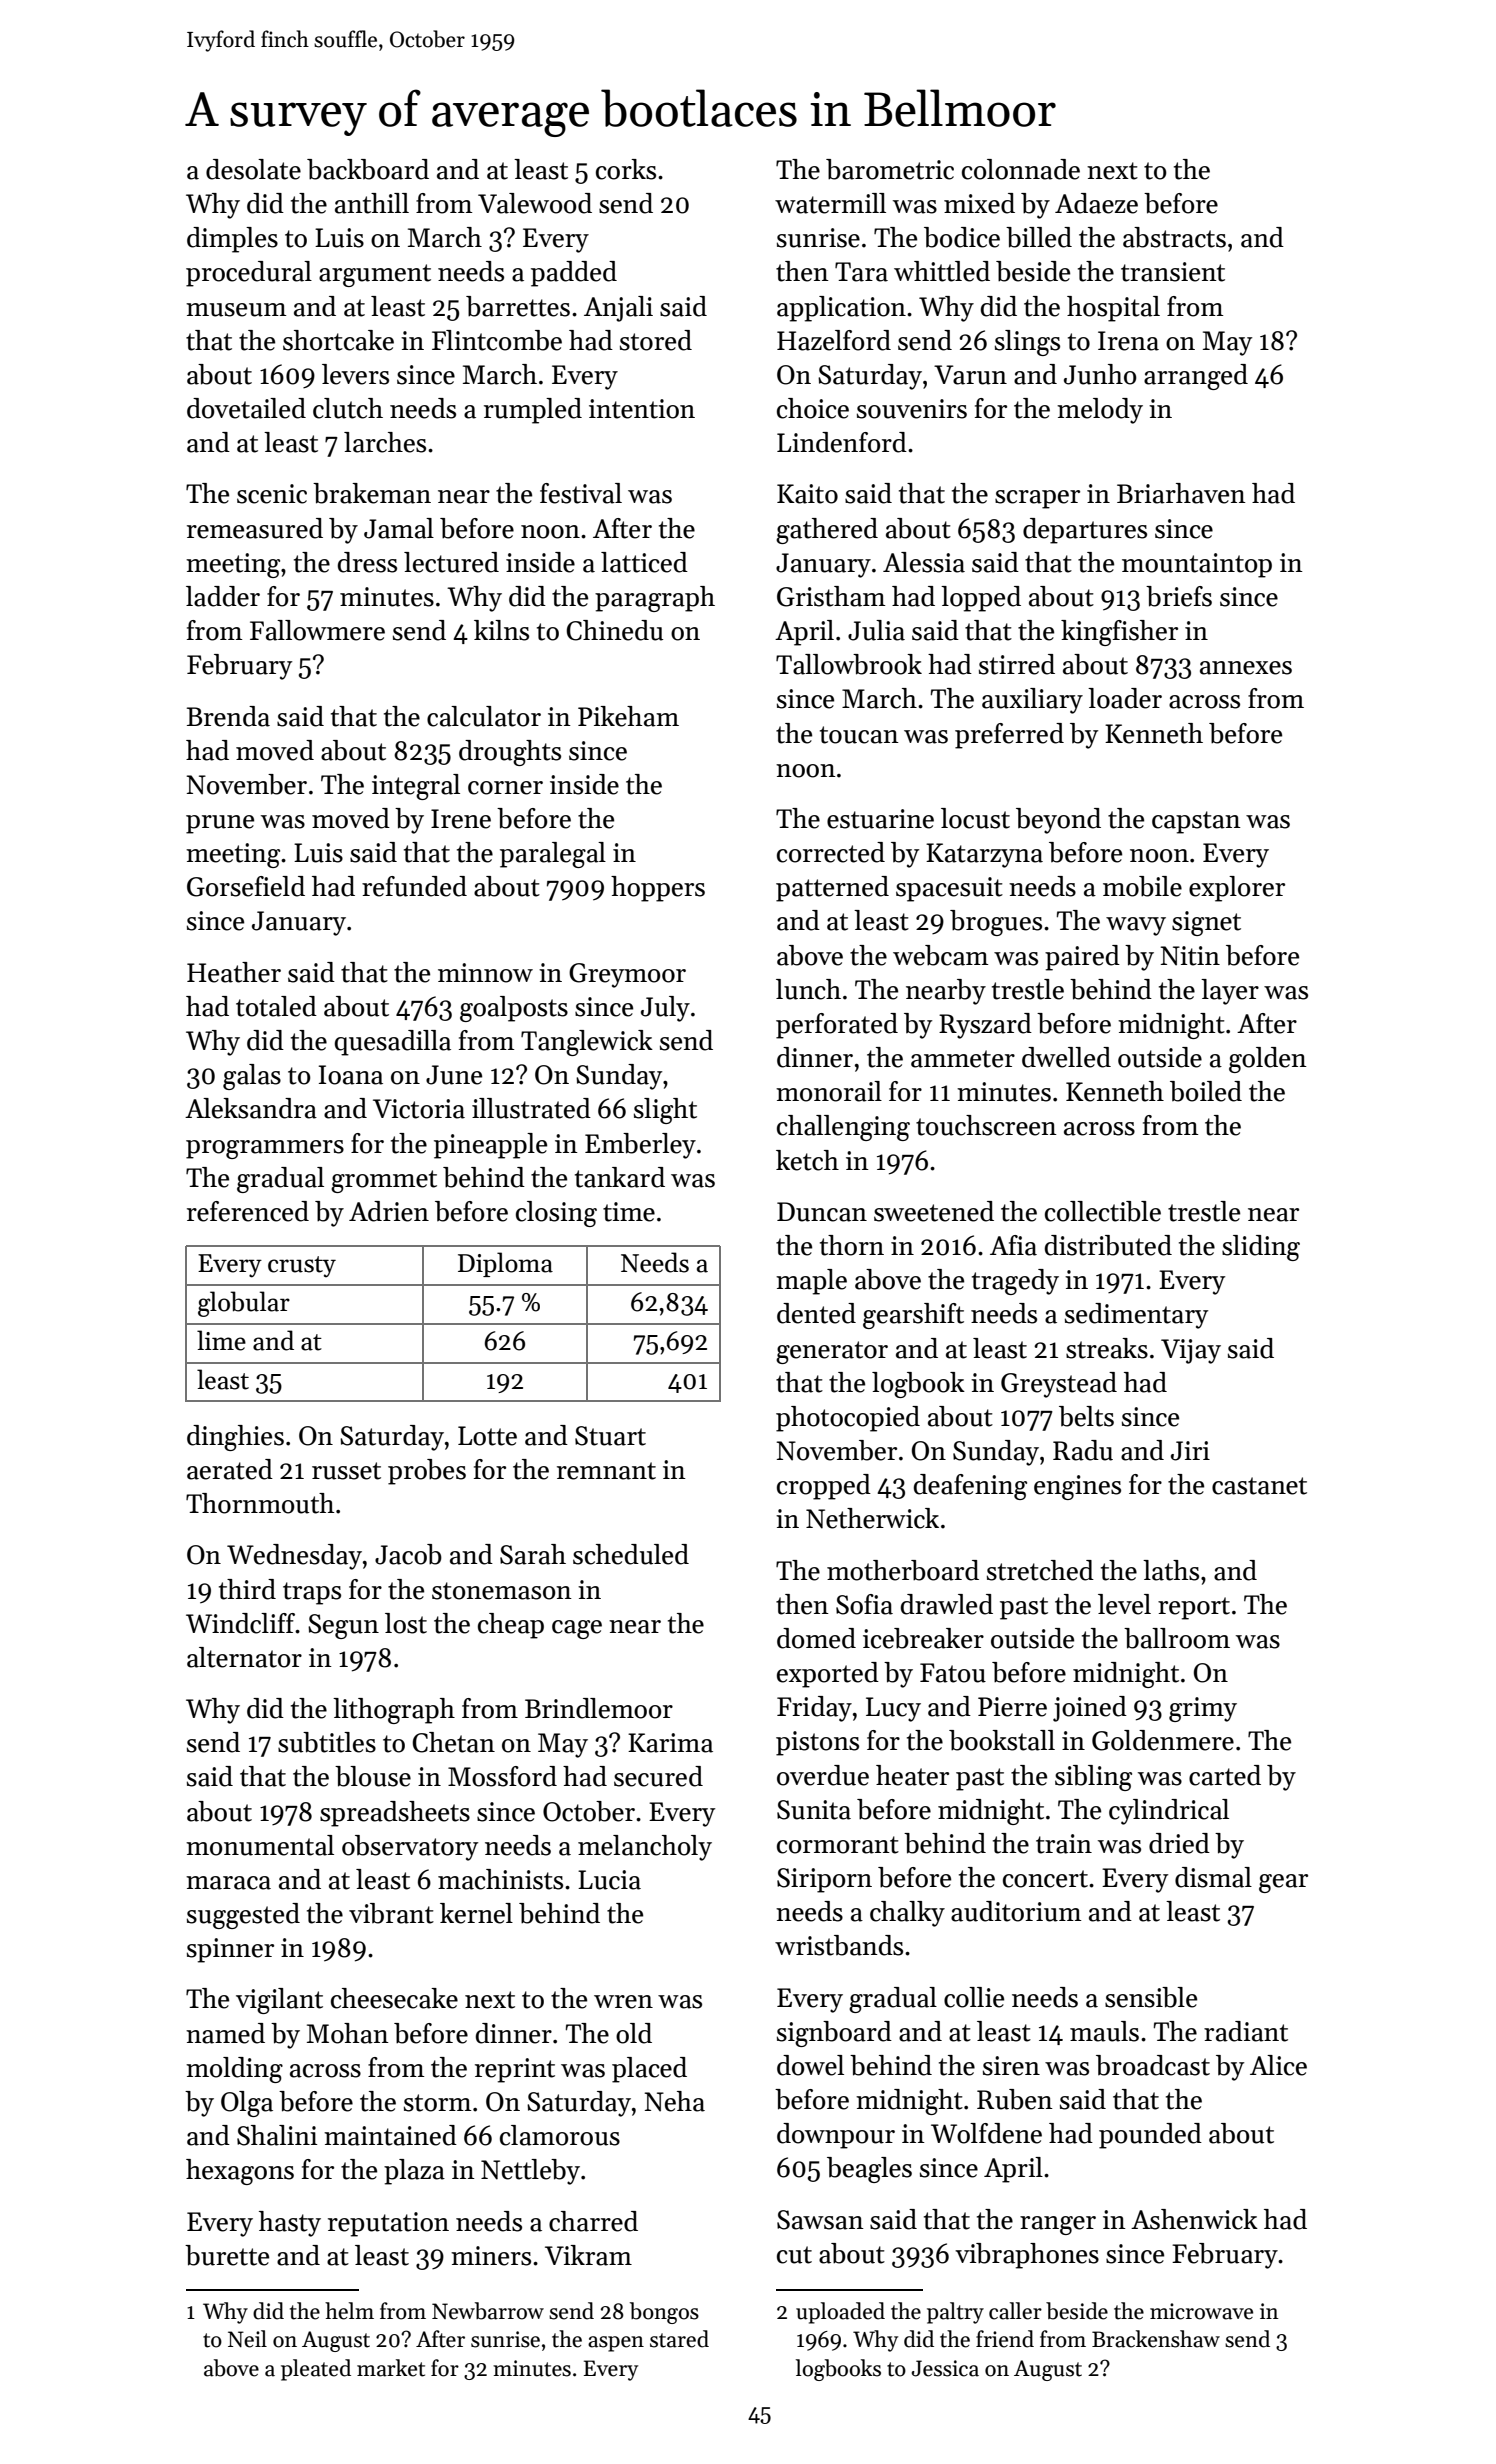 The width and height of the screenshot is (1496, 2464). I want to click on dismal, so click(1213, 1877).
